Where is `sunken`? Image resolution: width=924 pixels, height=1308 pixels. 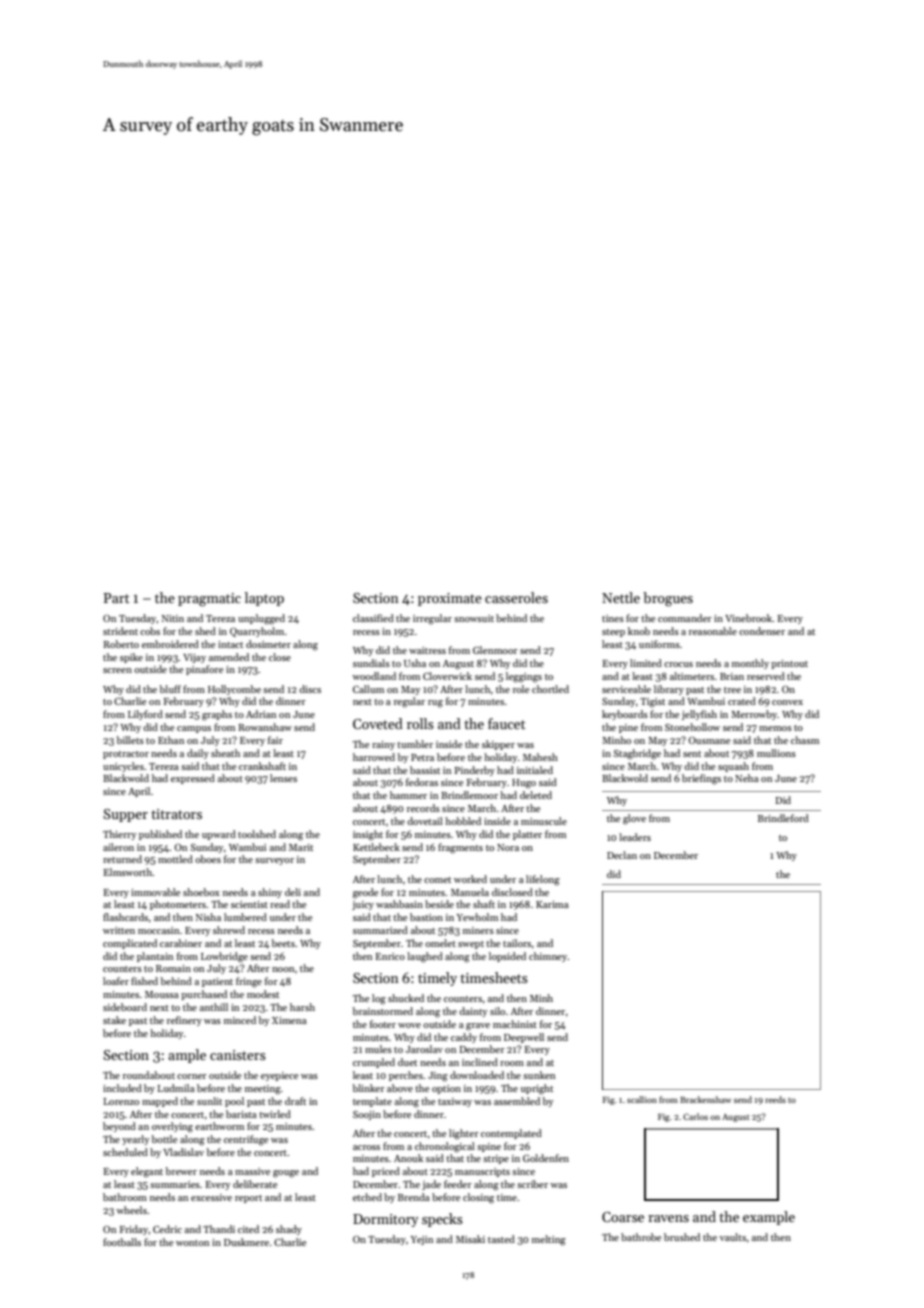
sunken is located at coordinates (539, 1075).
